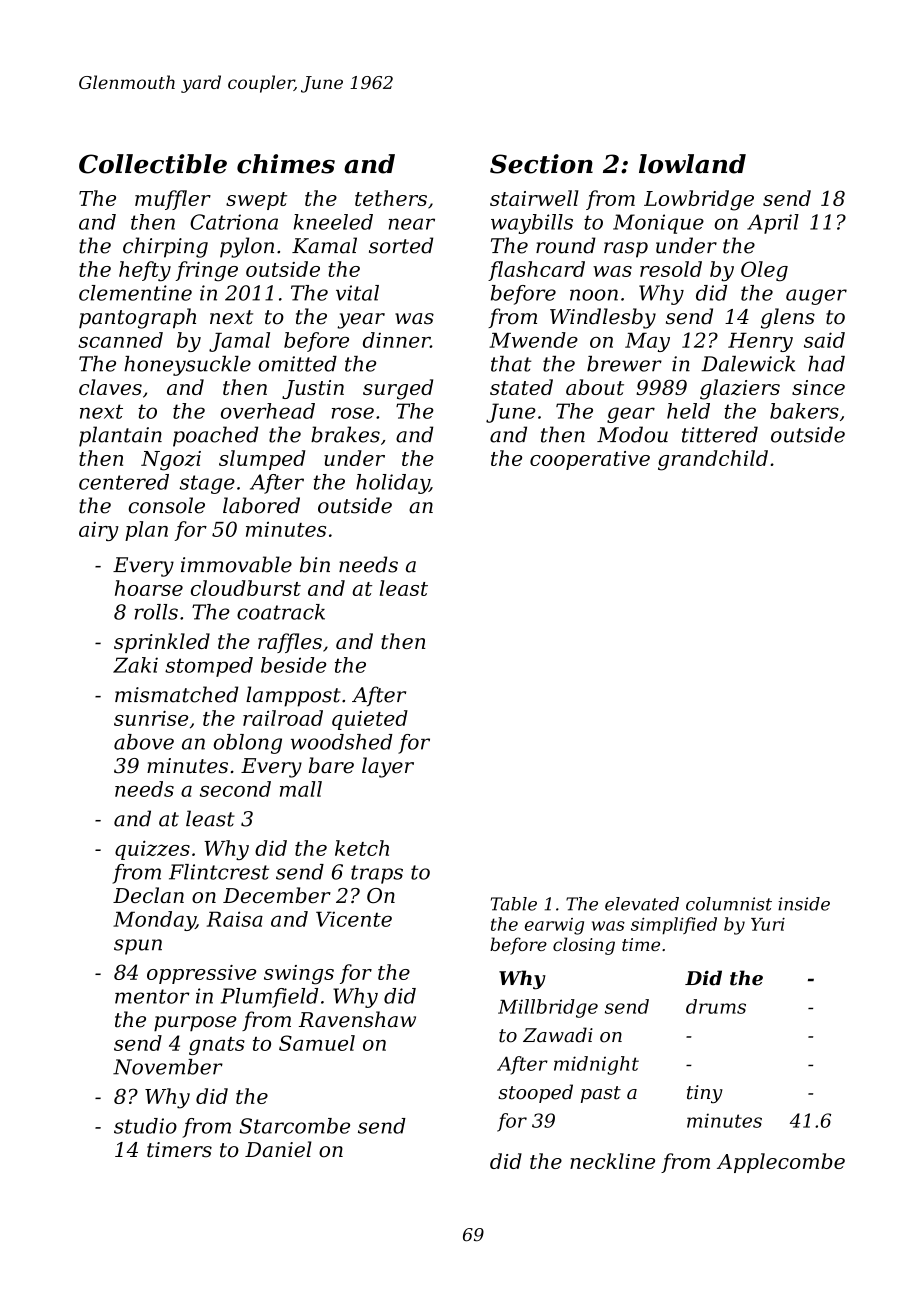 This image has width=924, height=1311. I want to click on lowland, so click(692, 164).
